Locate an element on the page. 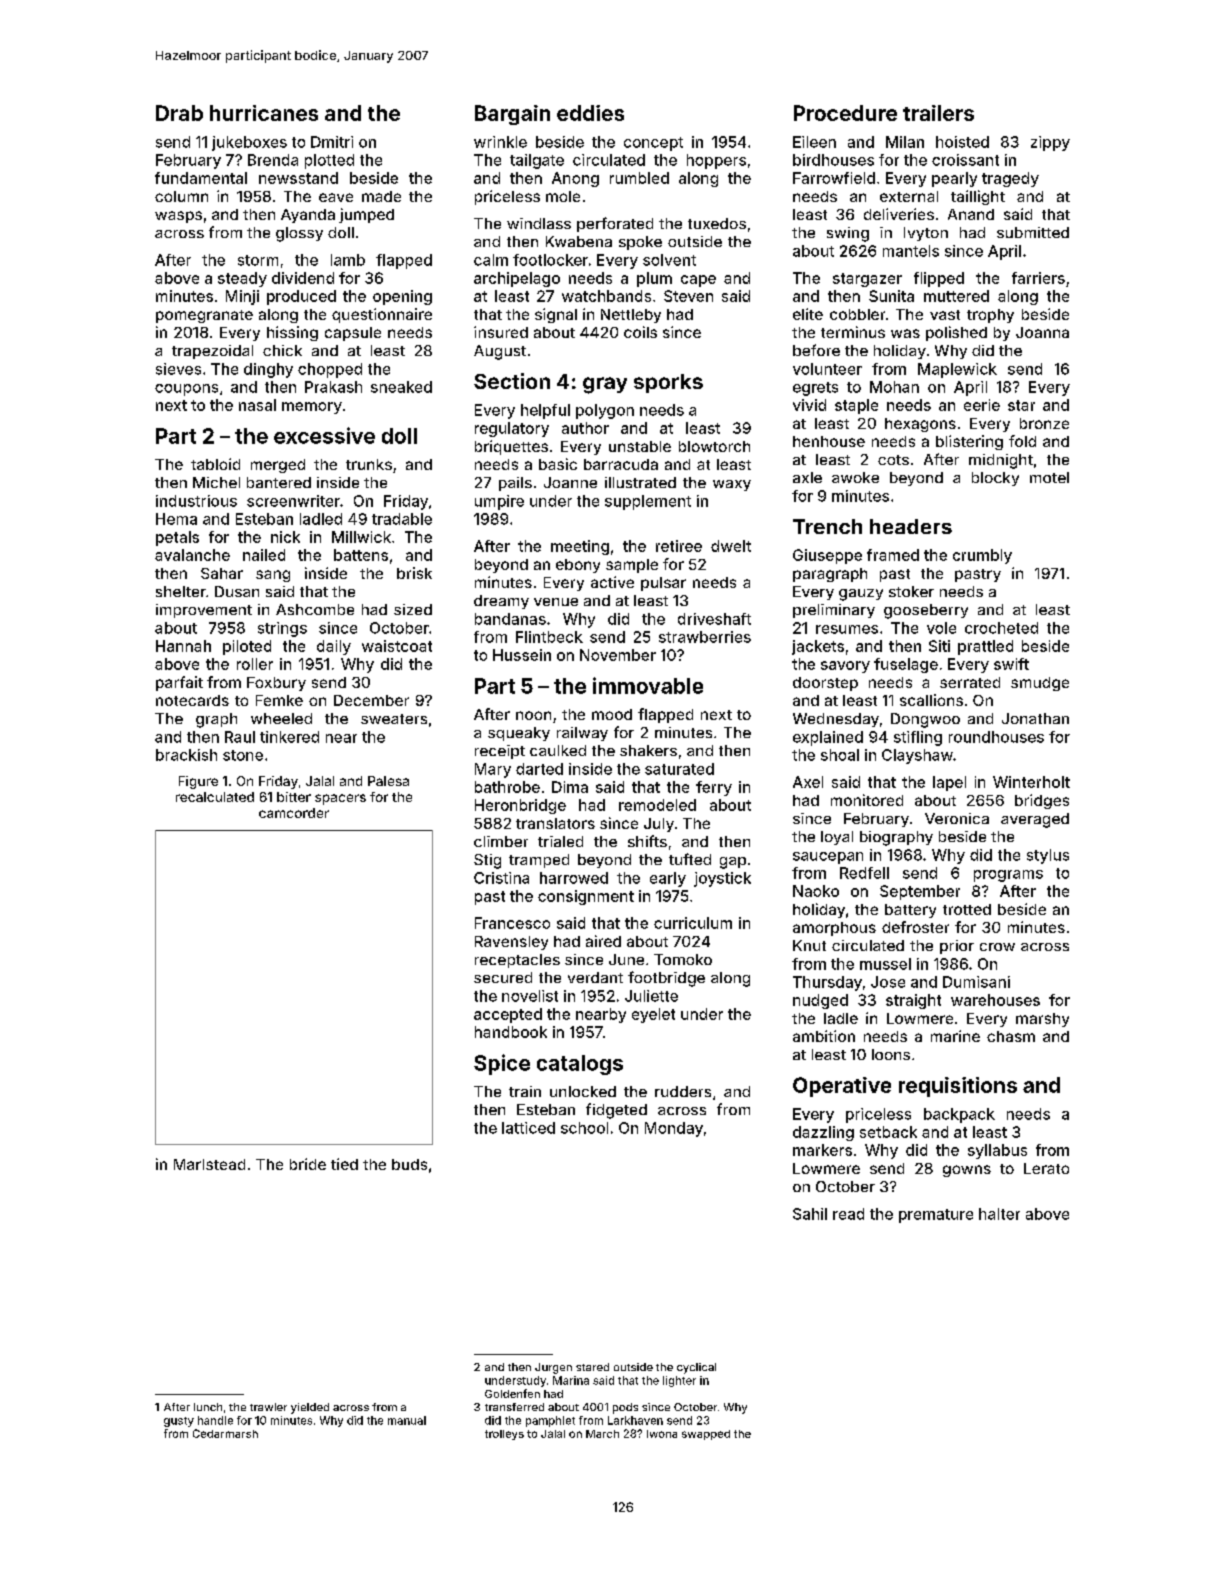 Image resolution: width=1225 pixels, height=1586 pixels. external is located at coordinates (909, 196).
